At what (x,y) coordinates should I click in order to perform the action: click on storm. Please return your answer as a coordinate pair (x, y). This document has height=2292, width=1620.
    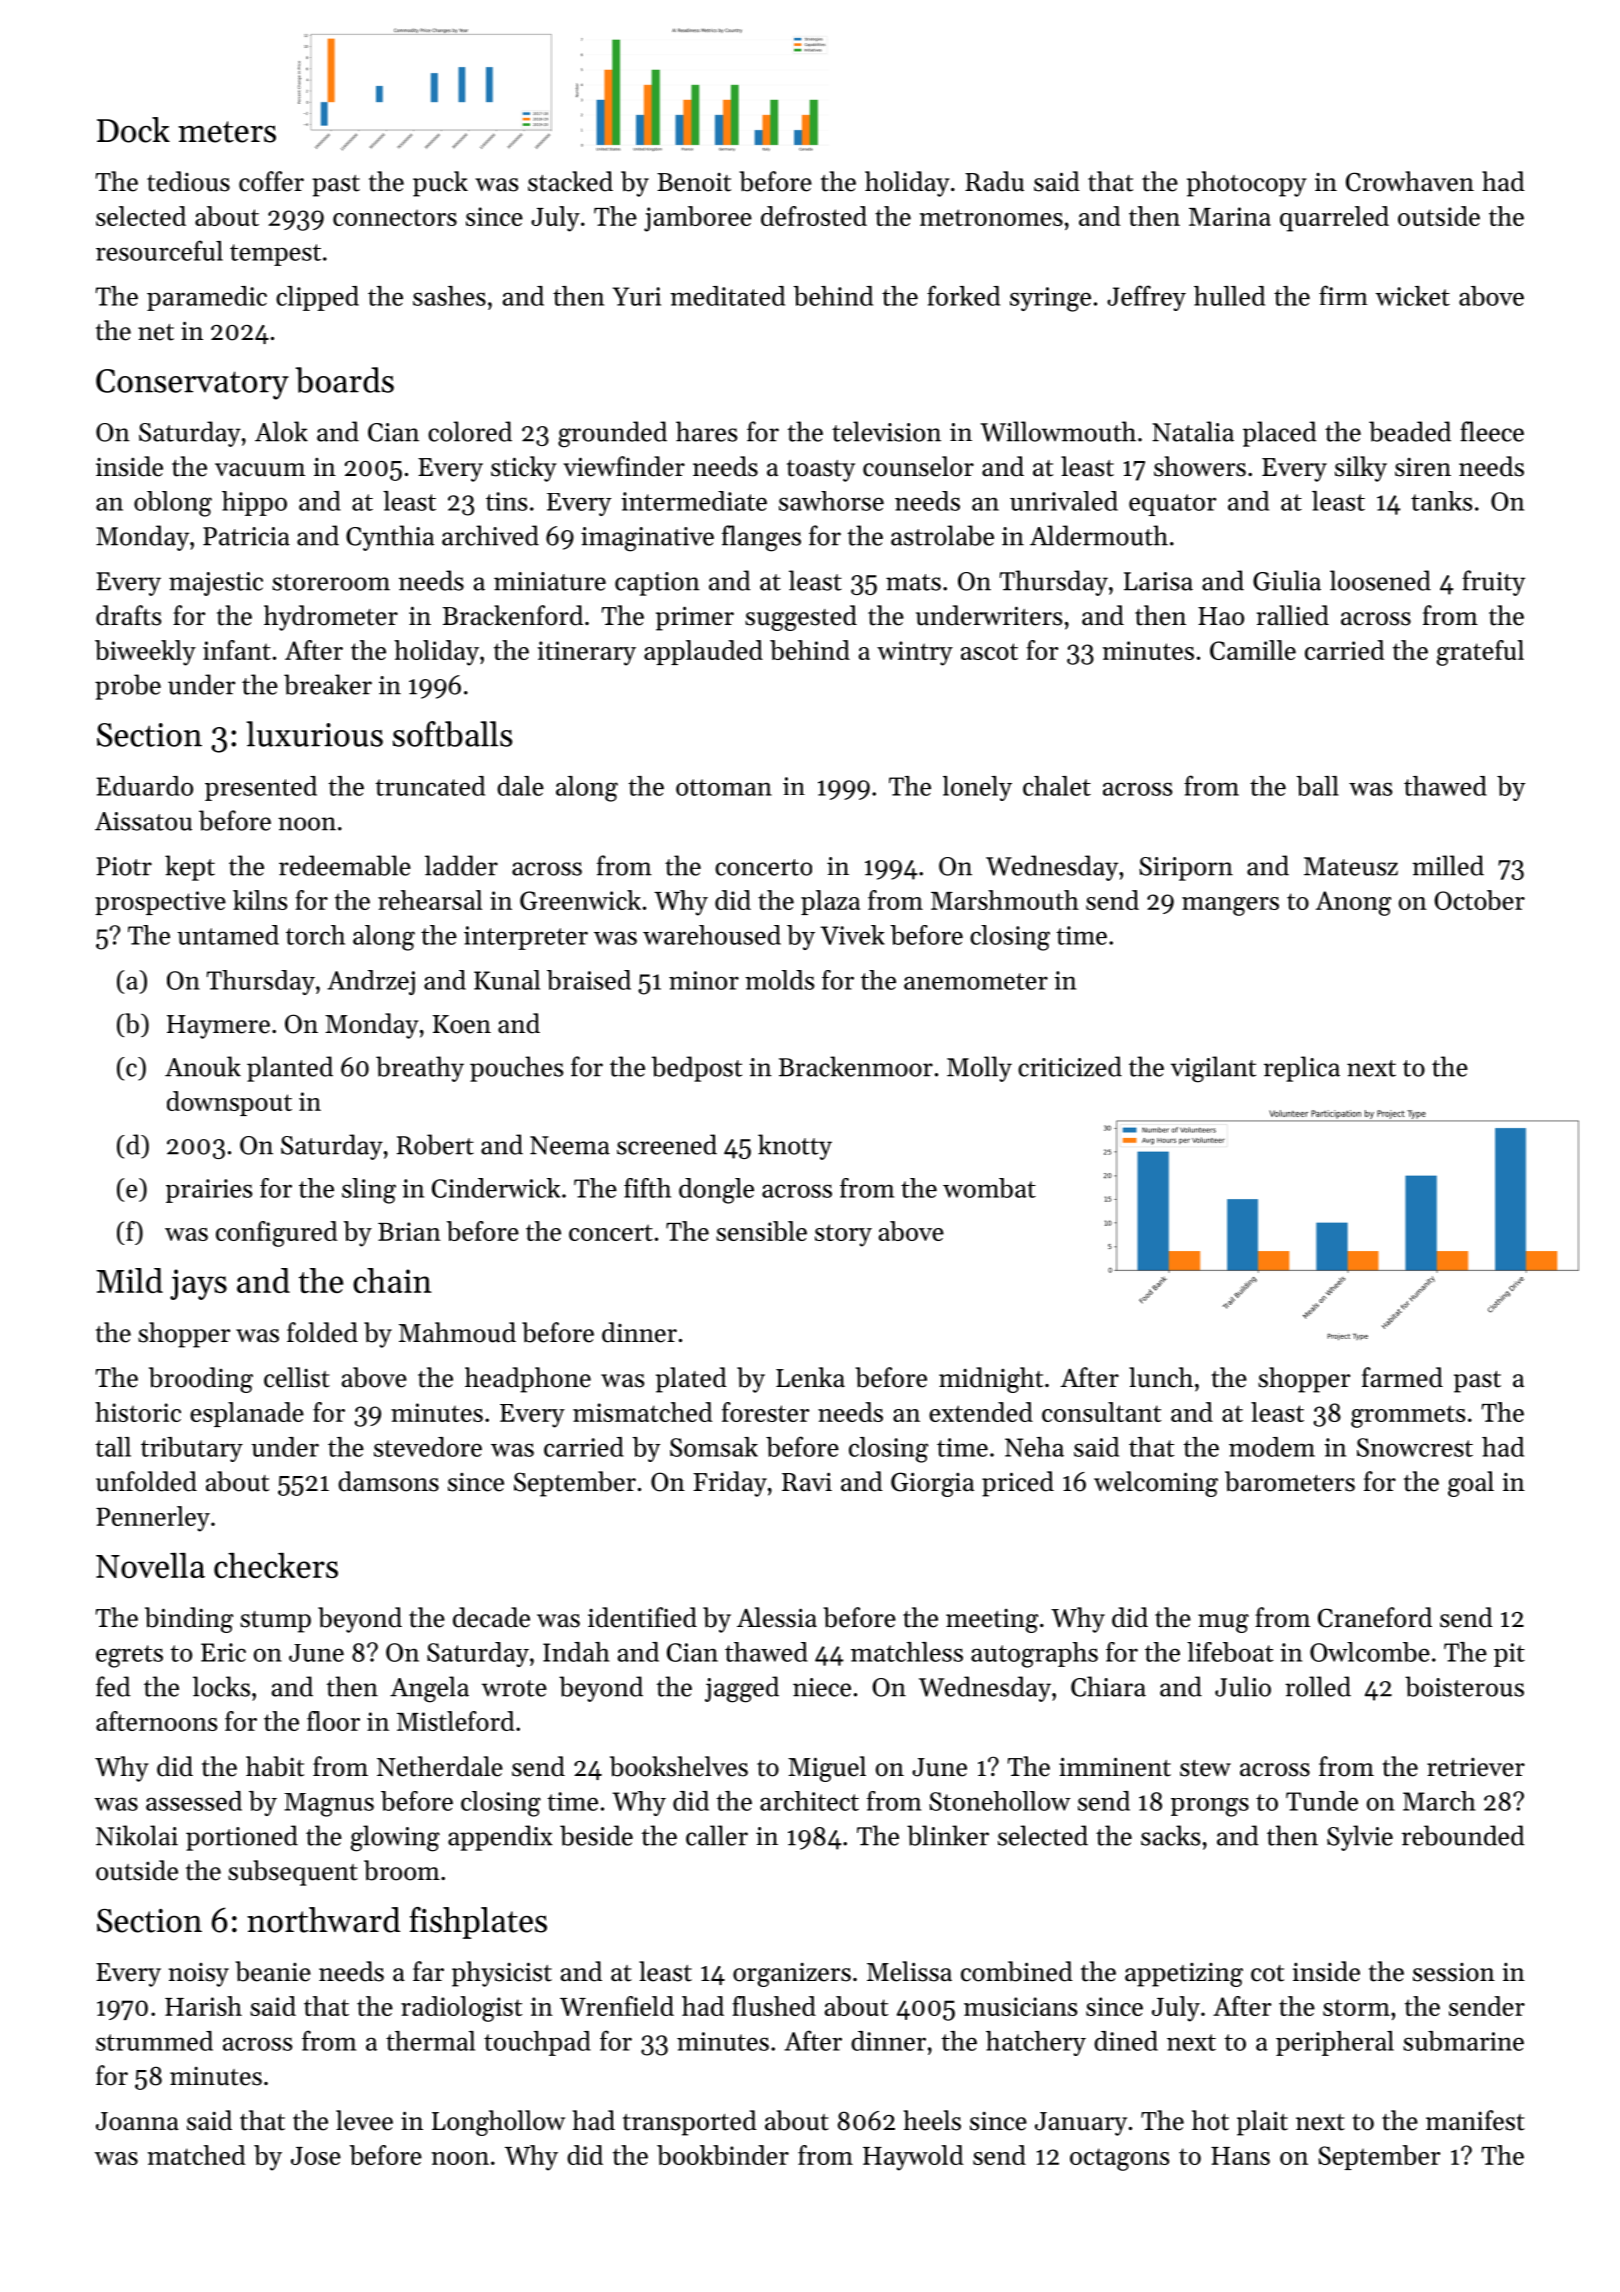
    Looking at the image, I should click on (1356, 2007).
